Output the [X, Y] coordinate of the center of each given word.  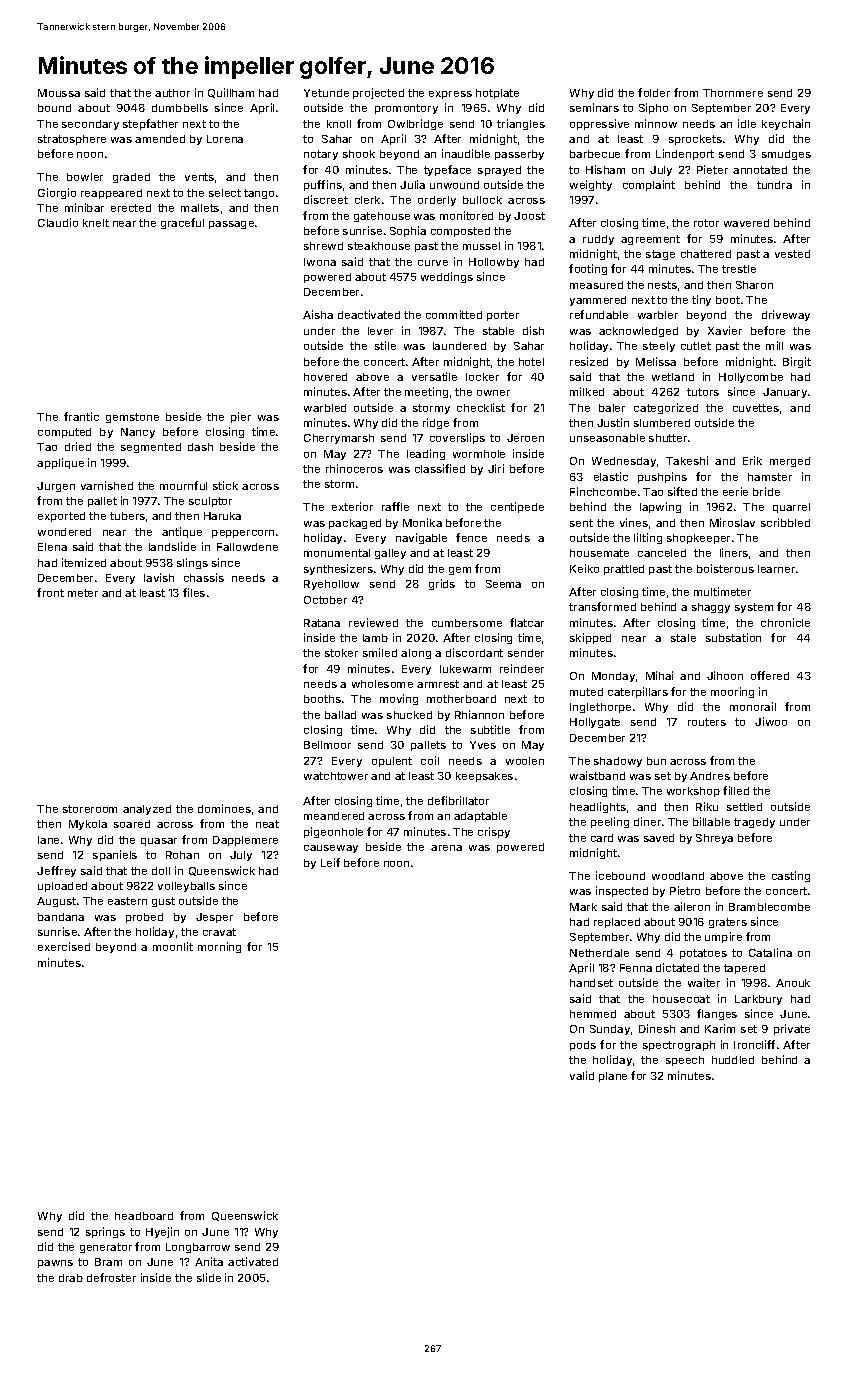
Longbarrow [198, 1248]
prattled [624, 570]
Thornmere [733, 93]
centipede [517, 507]
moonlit [173, 946]
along [416, 654]
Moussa [59, 93]
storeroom [90, 809]
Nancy [138, 433]
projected [378, 93]
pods [583, 1046]
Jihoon [725, 675]
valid [582, 1075]
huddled [733, 1060]
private [792, 1029]
